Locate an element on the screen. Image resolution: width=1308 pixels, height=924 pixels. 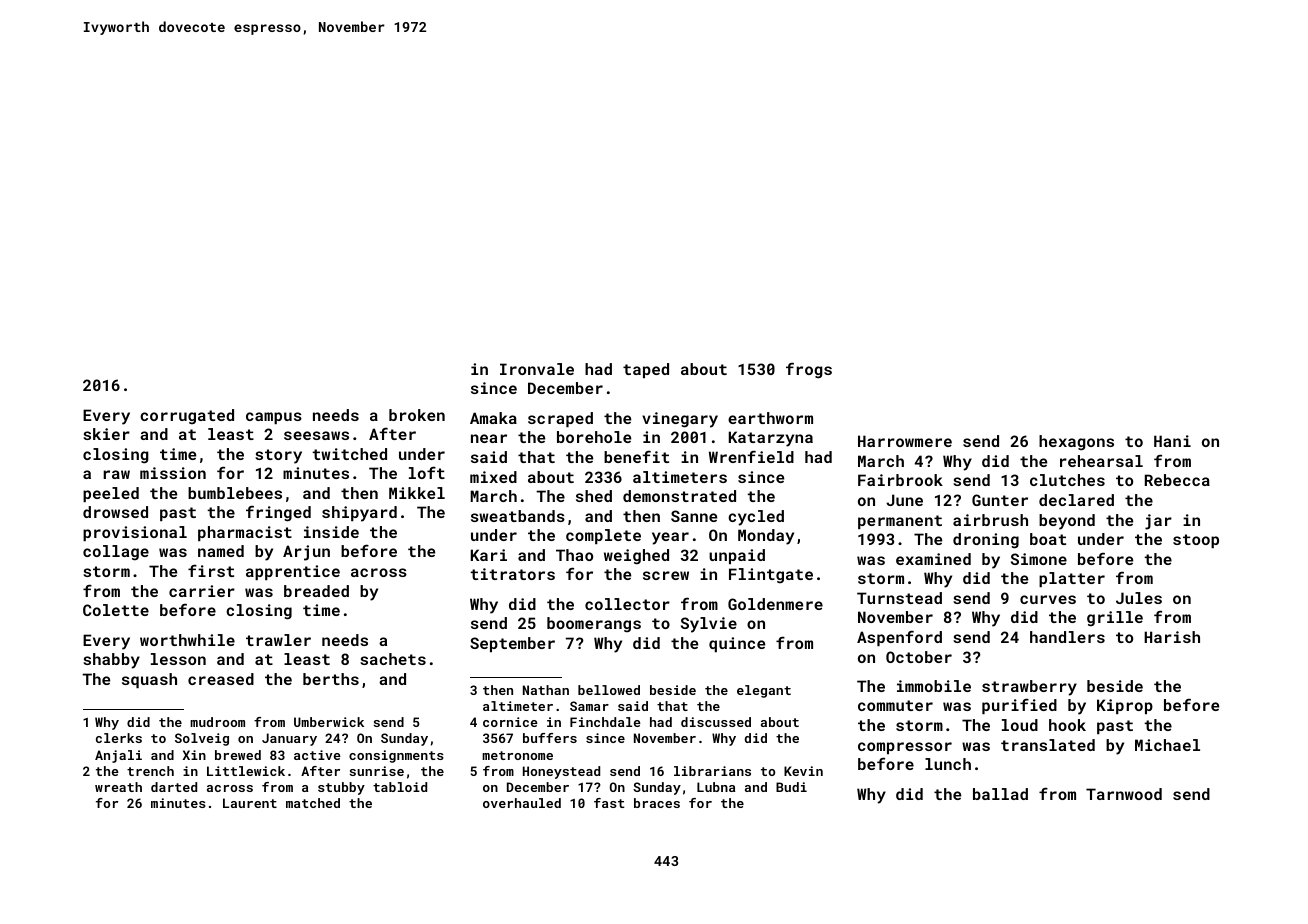
Ironvale is located at coordinates (537, 369).
